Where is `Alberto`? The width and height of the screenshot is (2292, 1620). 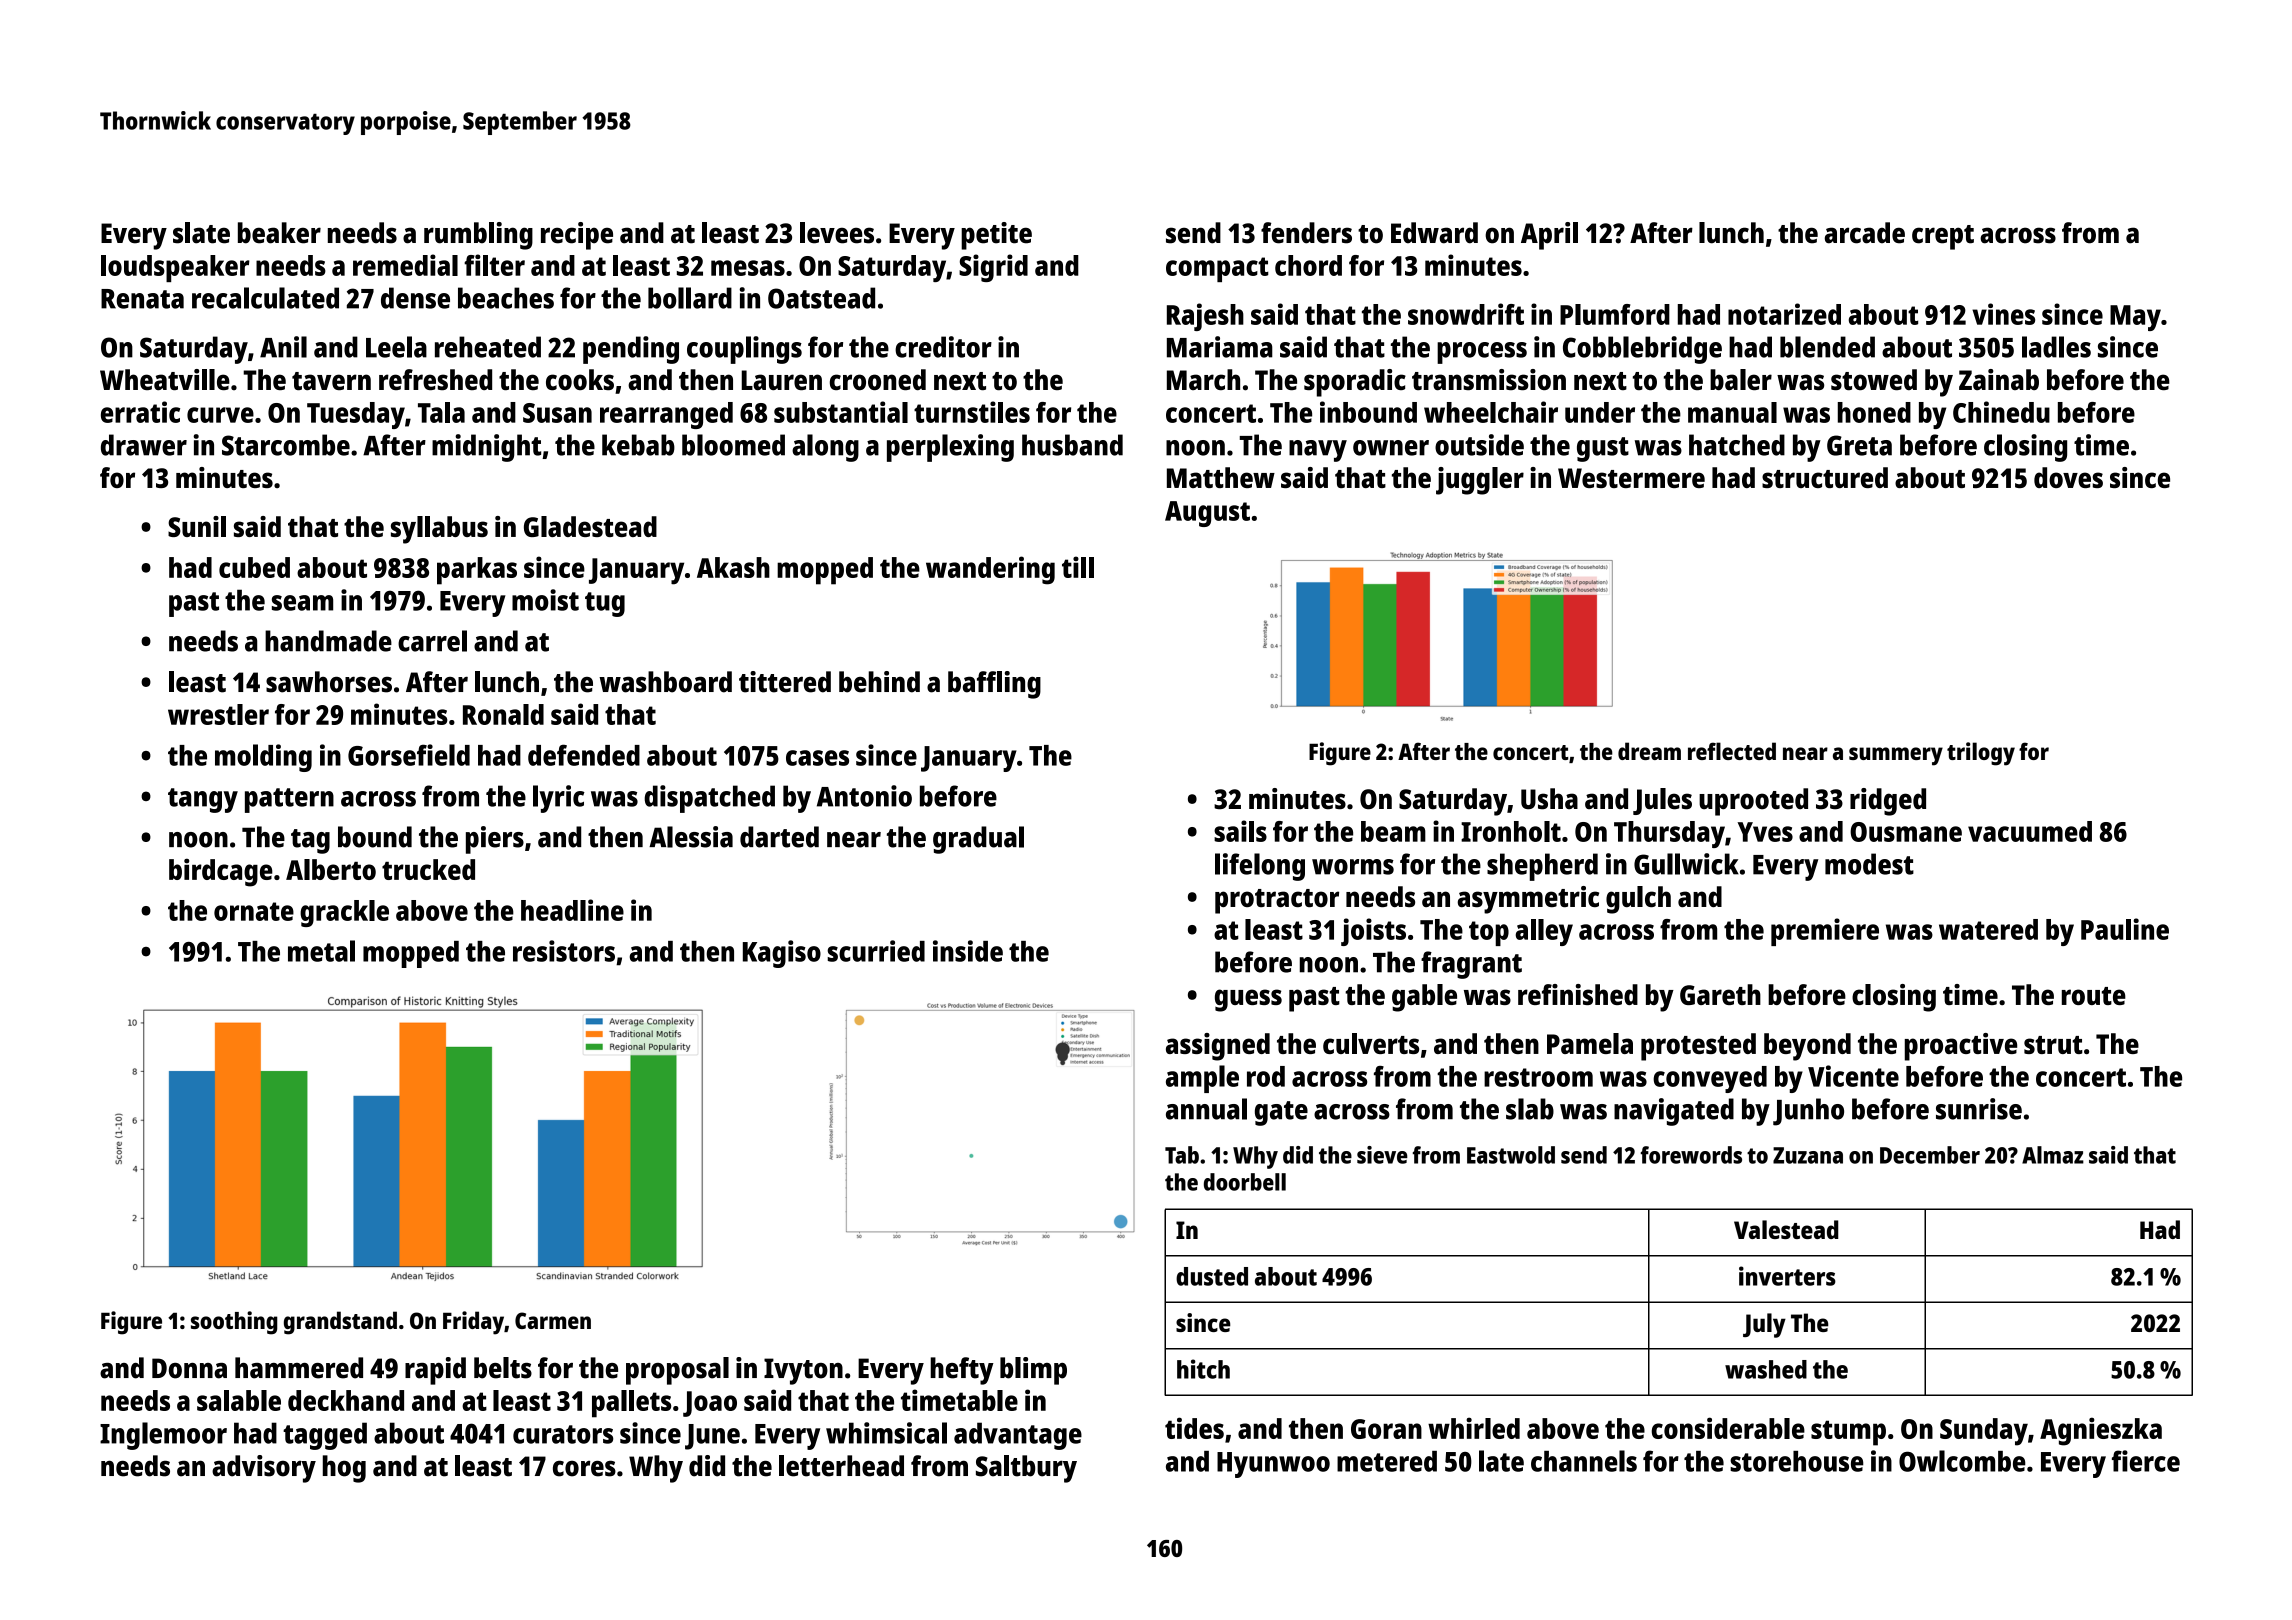
Alberto is located at coordinates (331, 869).
